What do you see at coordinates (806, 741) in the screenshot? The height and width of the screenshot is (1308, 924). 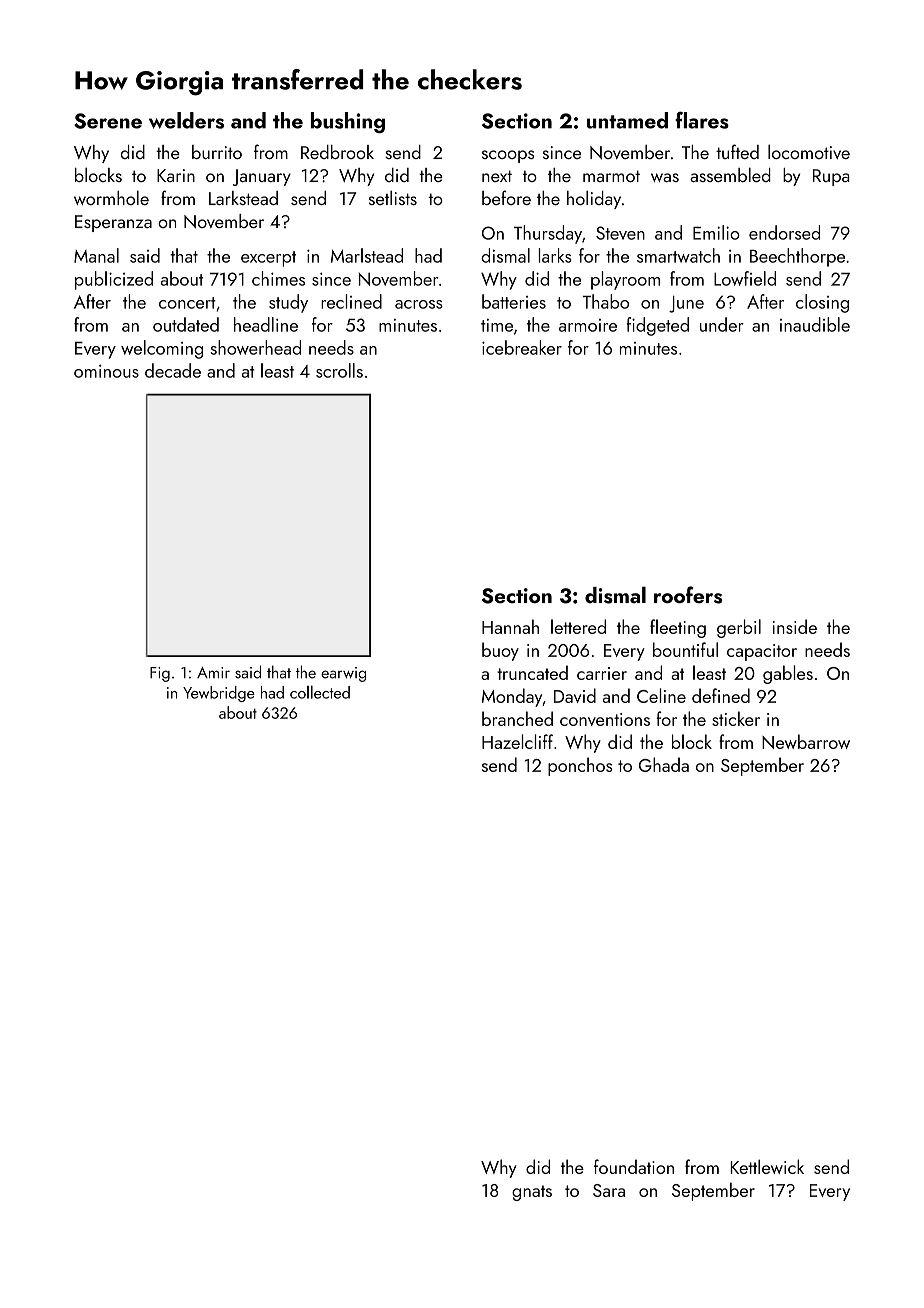 I see `Newbarrow` at bounding box center [806, 741].
